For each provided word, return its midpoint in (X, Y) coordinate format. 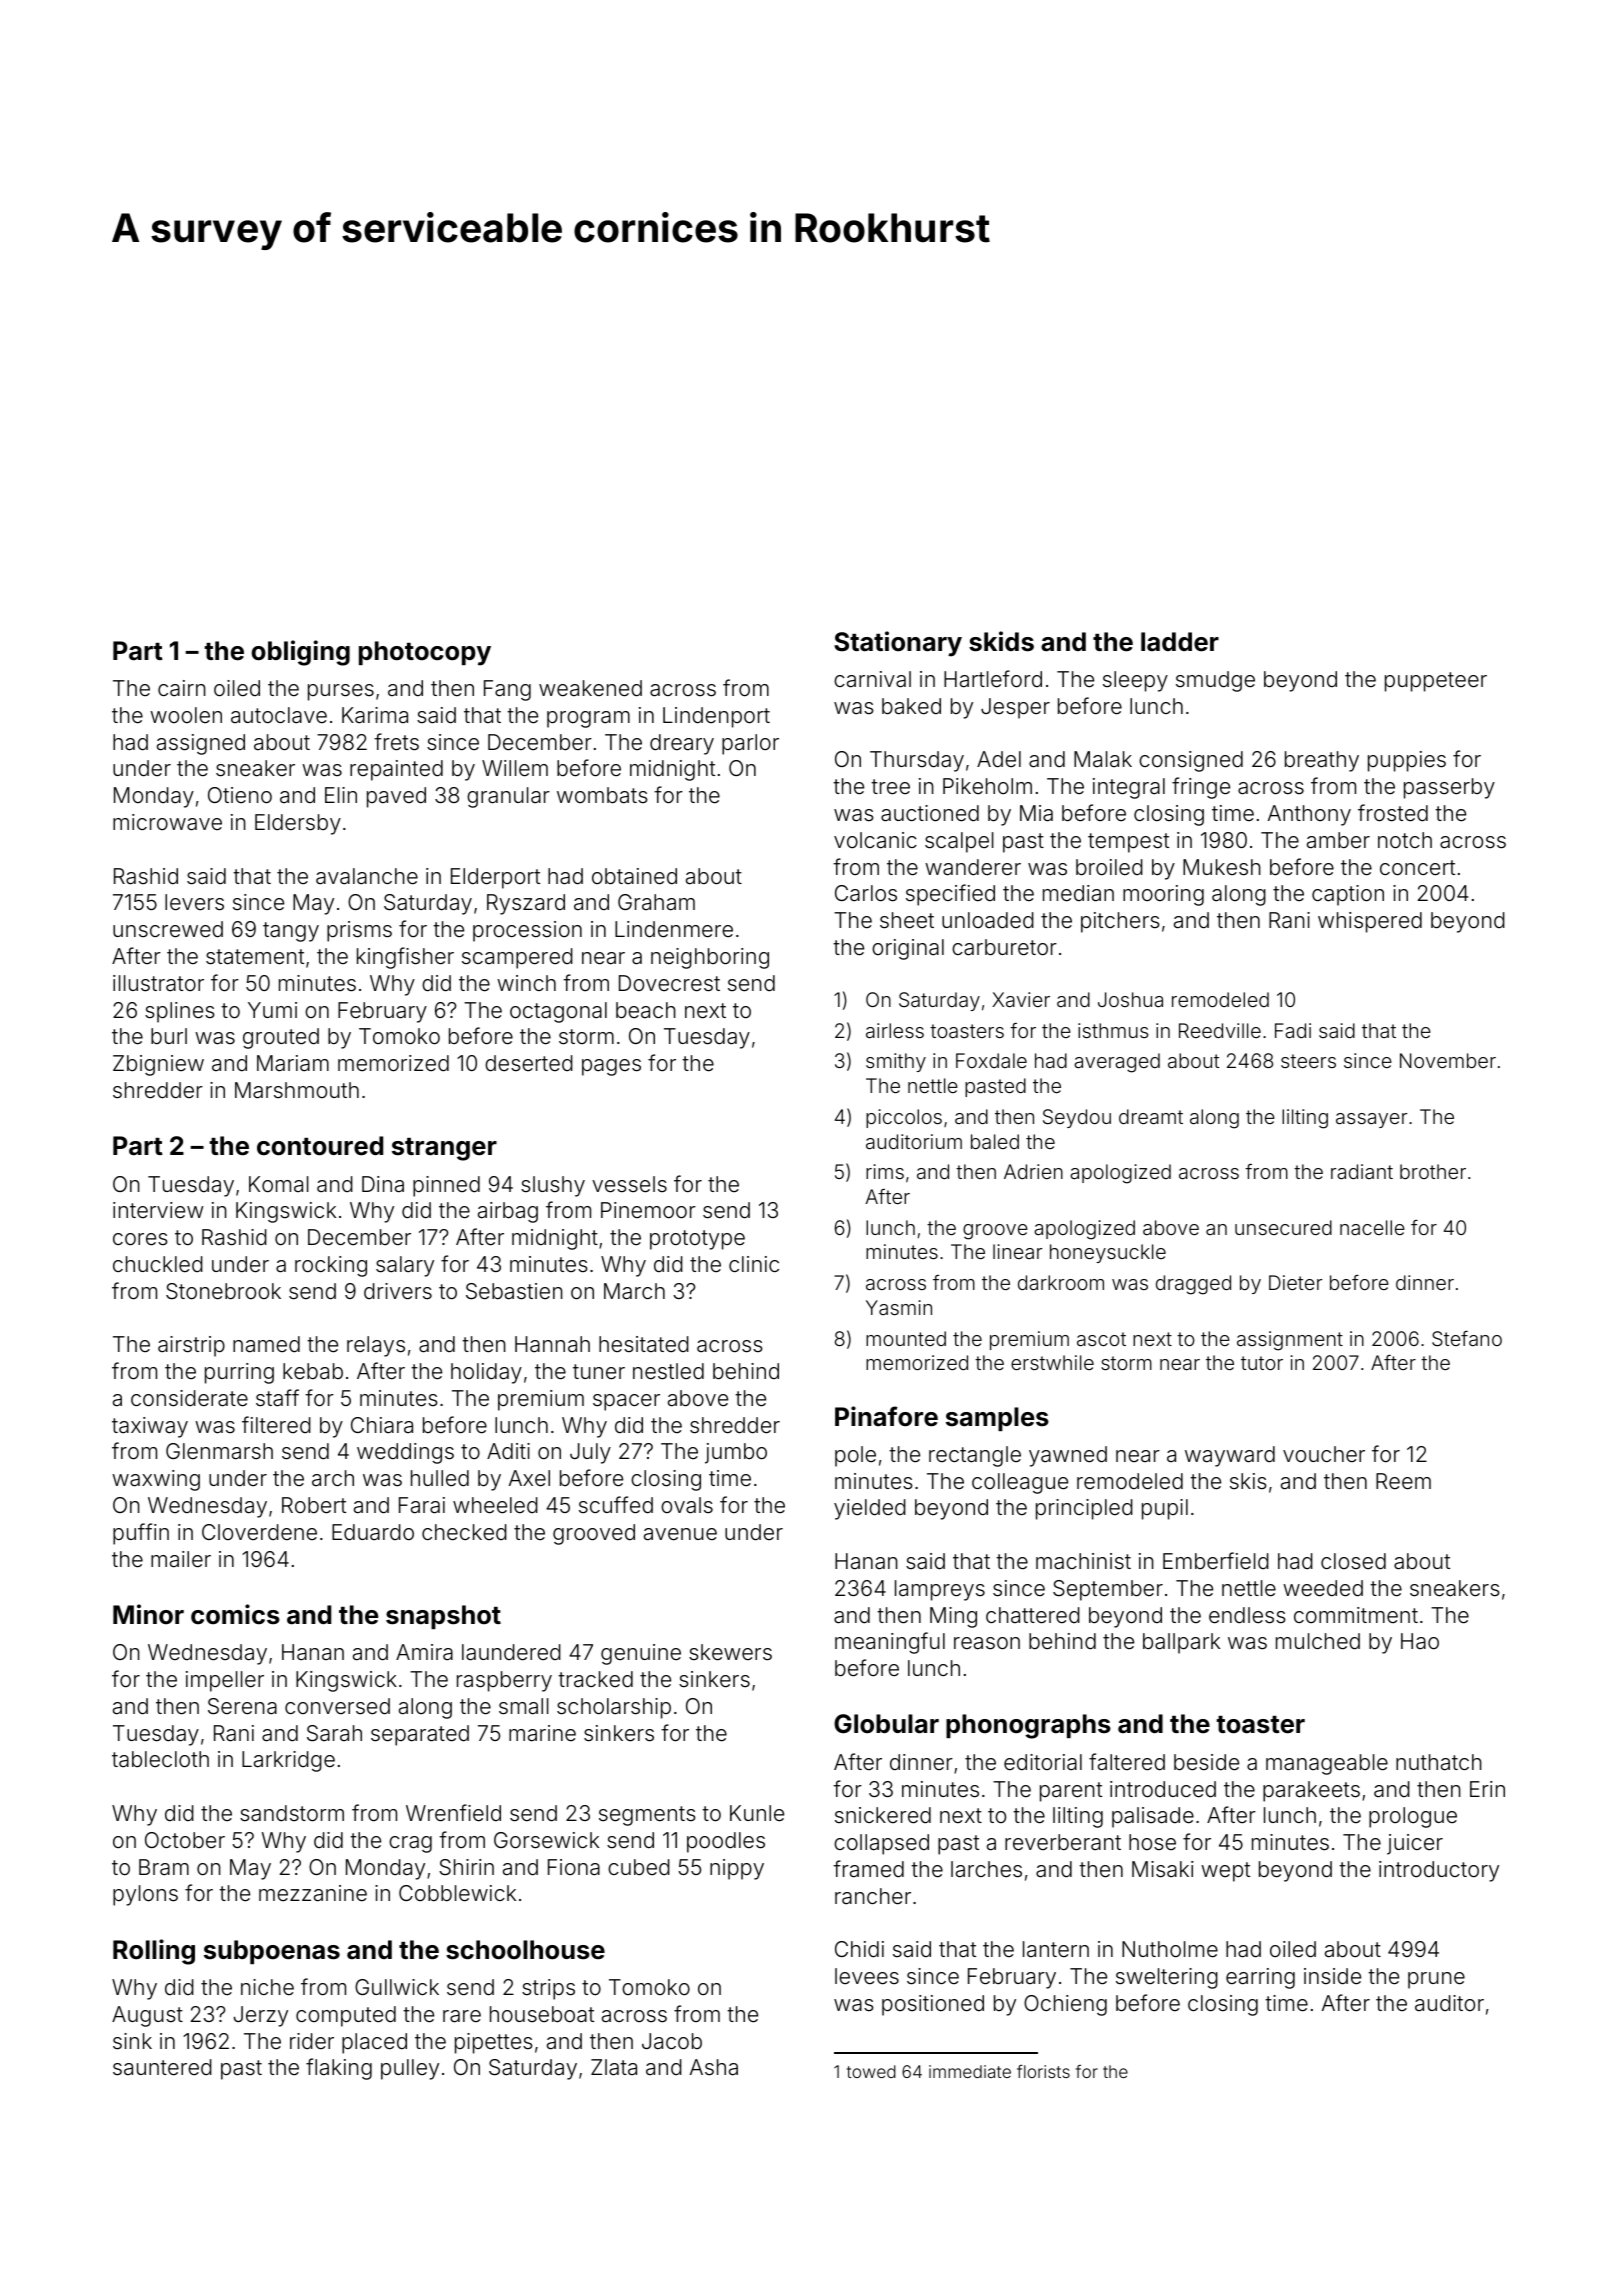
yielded (870, 1509)
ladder (1180, 642)
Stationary (898, 644)
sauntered (162, 2067)
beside (1206, 1762)
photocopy (425, 653)
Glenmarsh (219, 1451)
